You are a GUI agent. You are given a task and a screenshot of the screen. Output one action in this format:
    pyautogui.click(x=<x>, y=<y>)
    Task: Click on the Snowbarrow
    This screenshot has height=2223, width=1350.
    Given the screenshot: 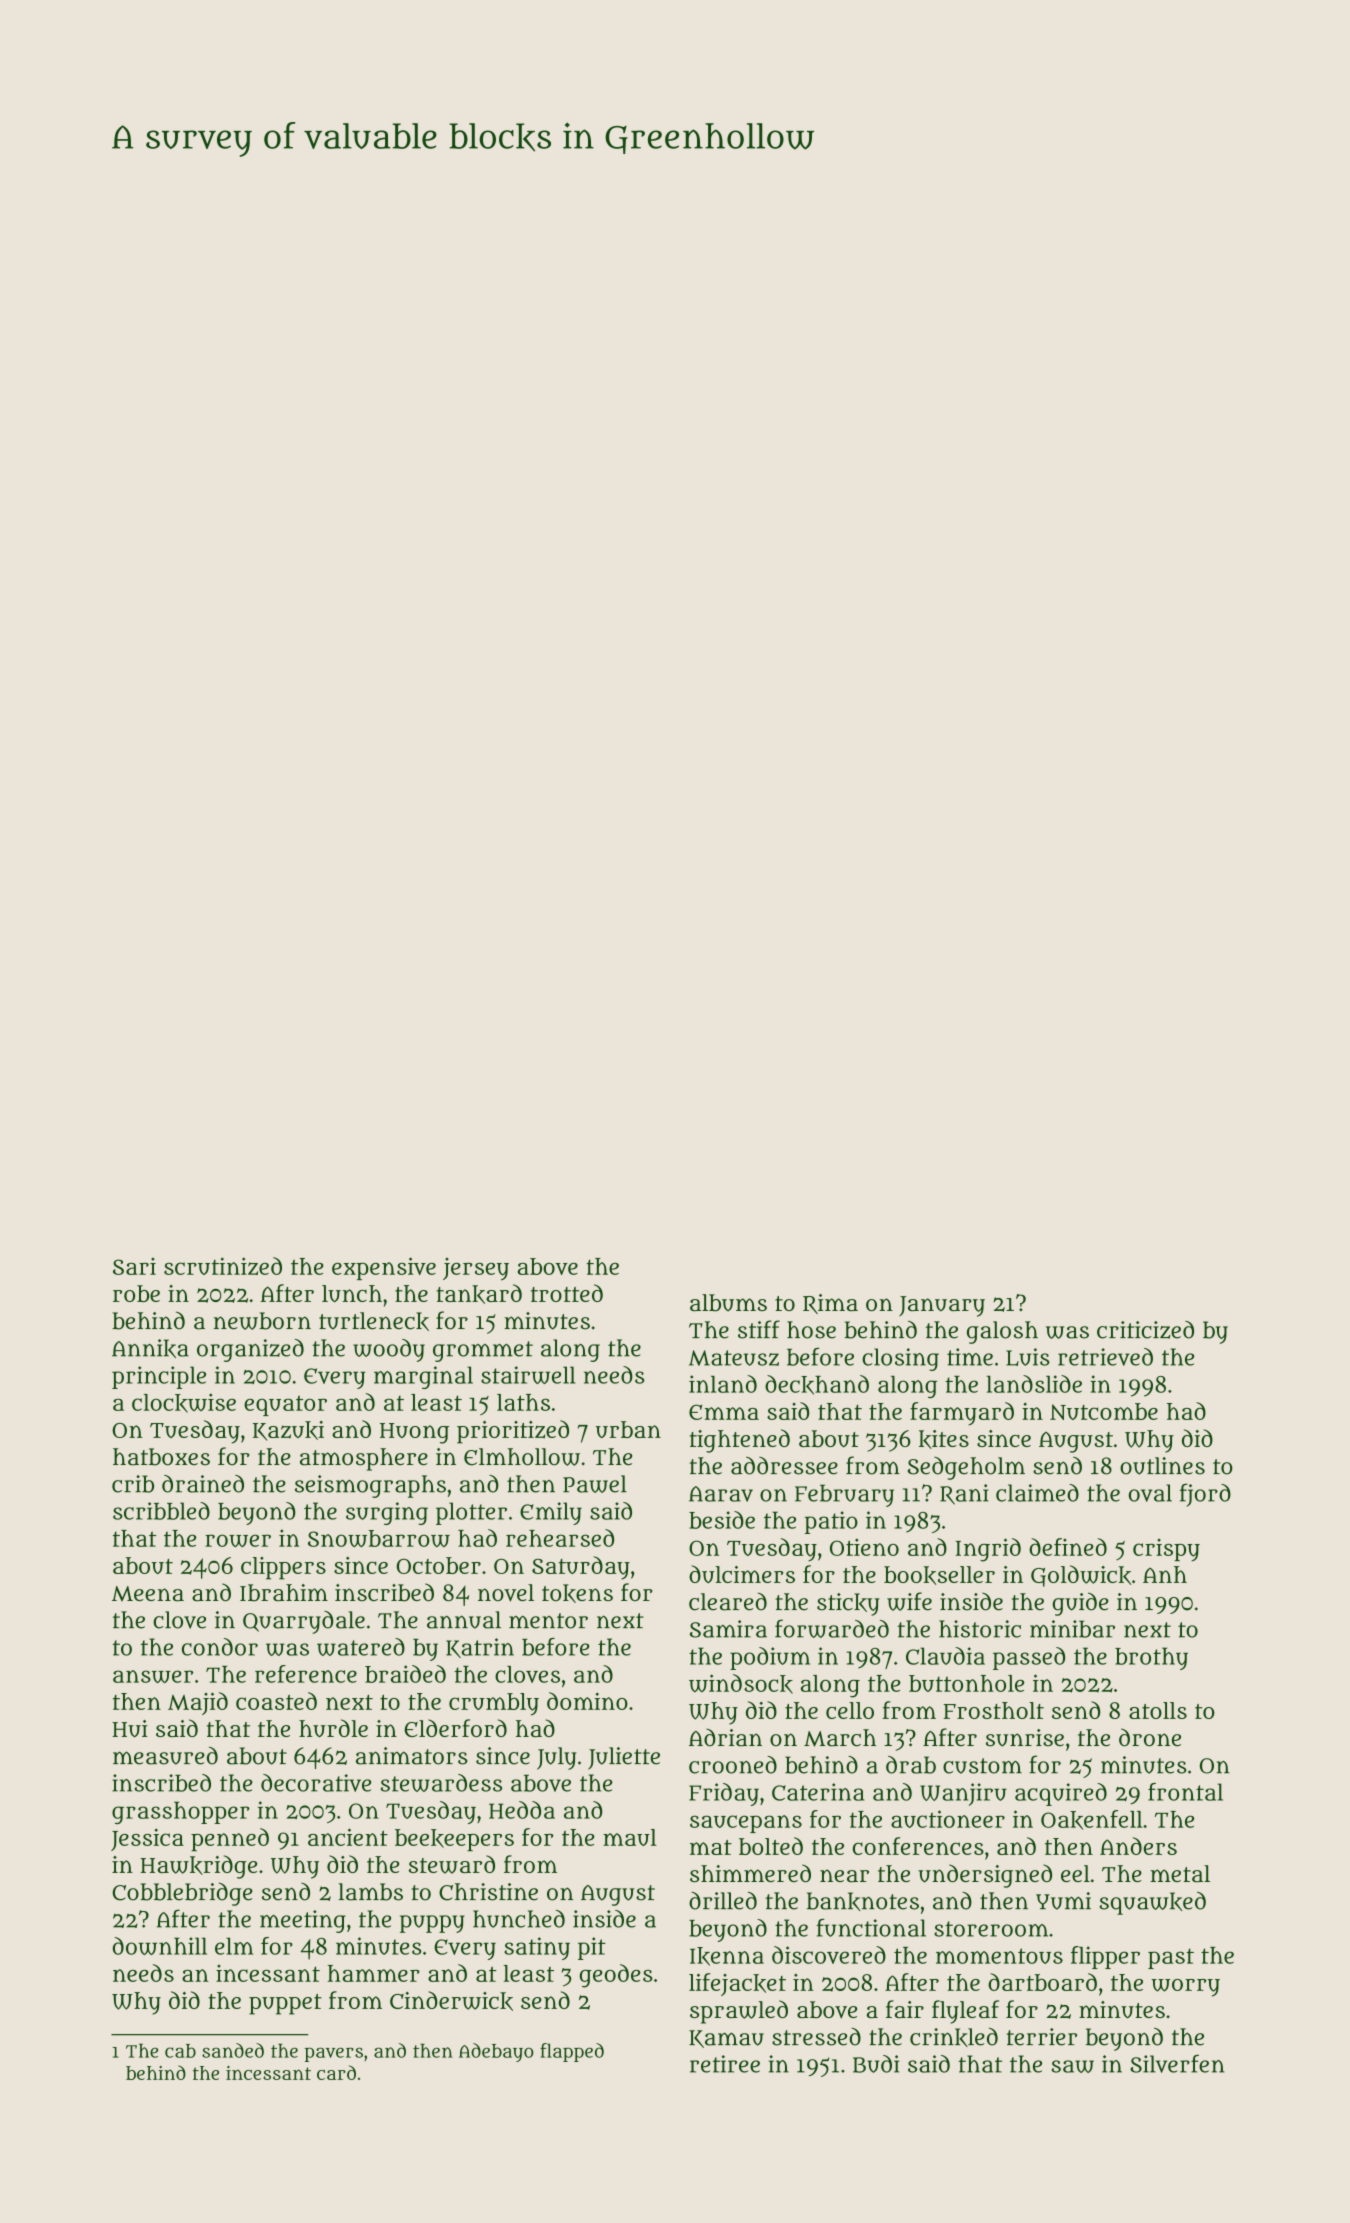 What is the action you would take?
    pyautogui.click(x=379, y=1538)
